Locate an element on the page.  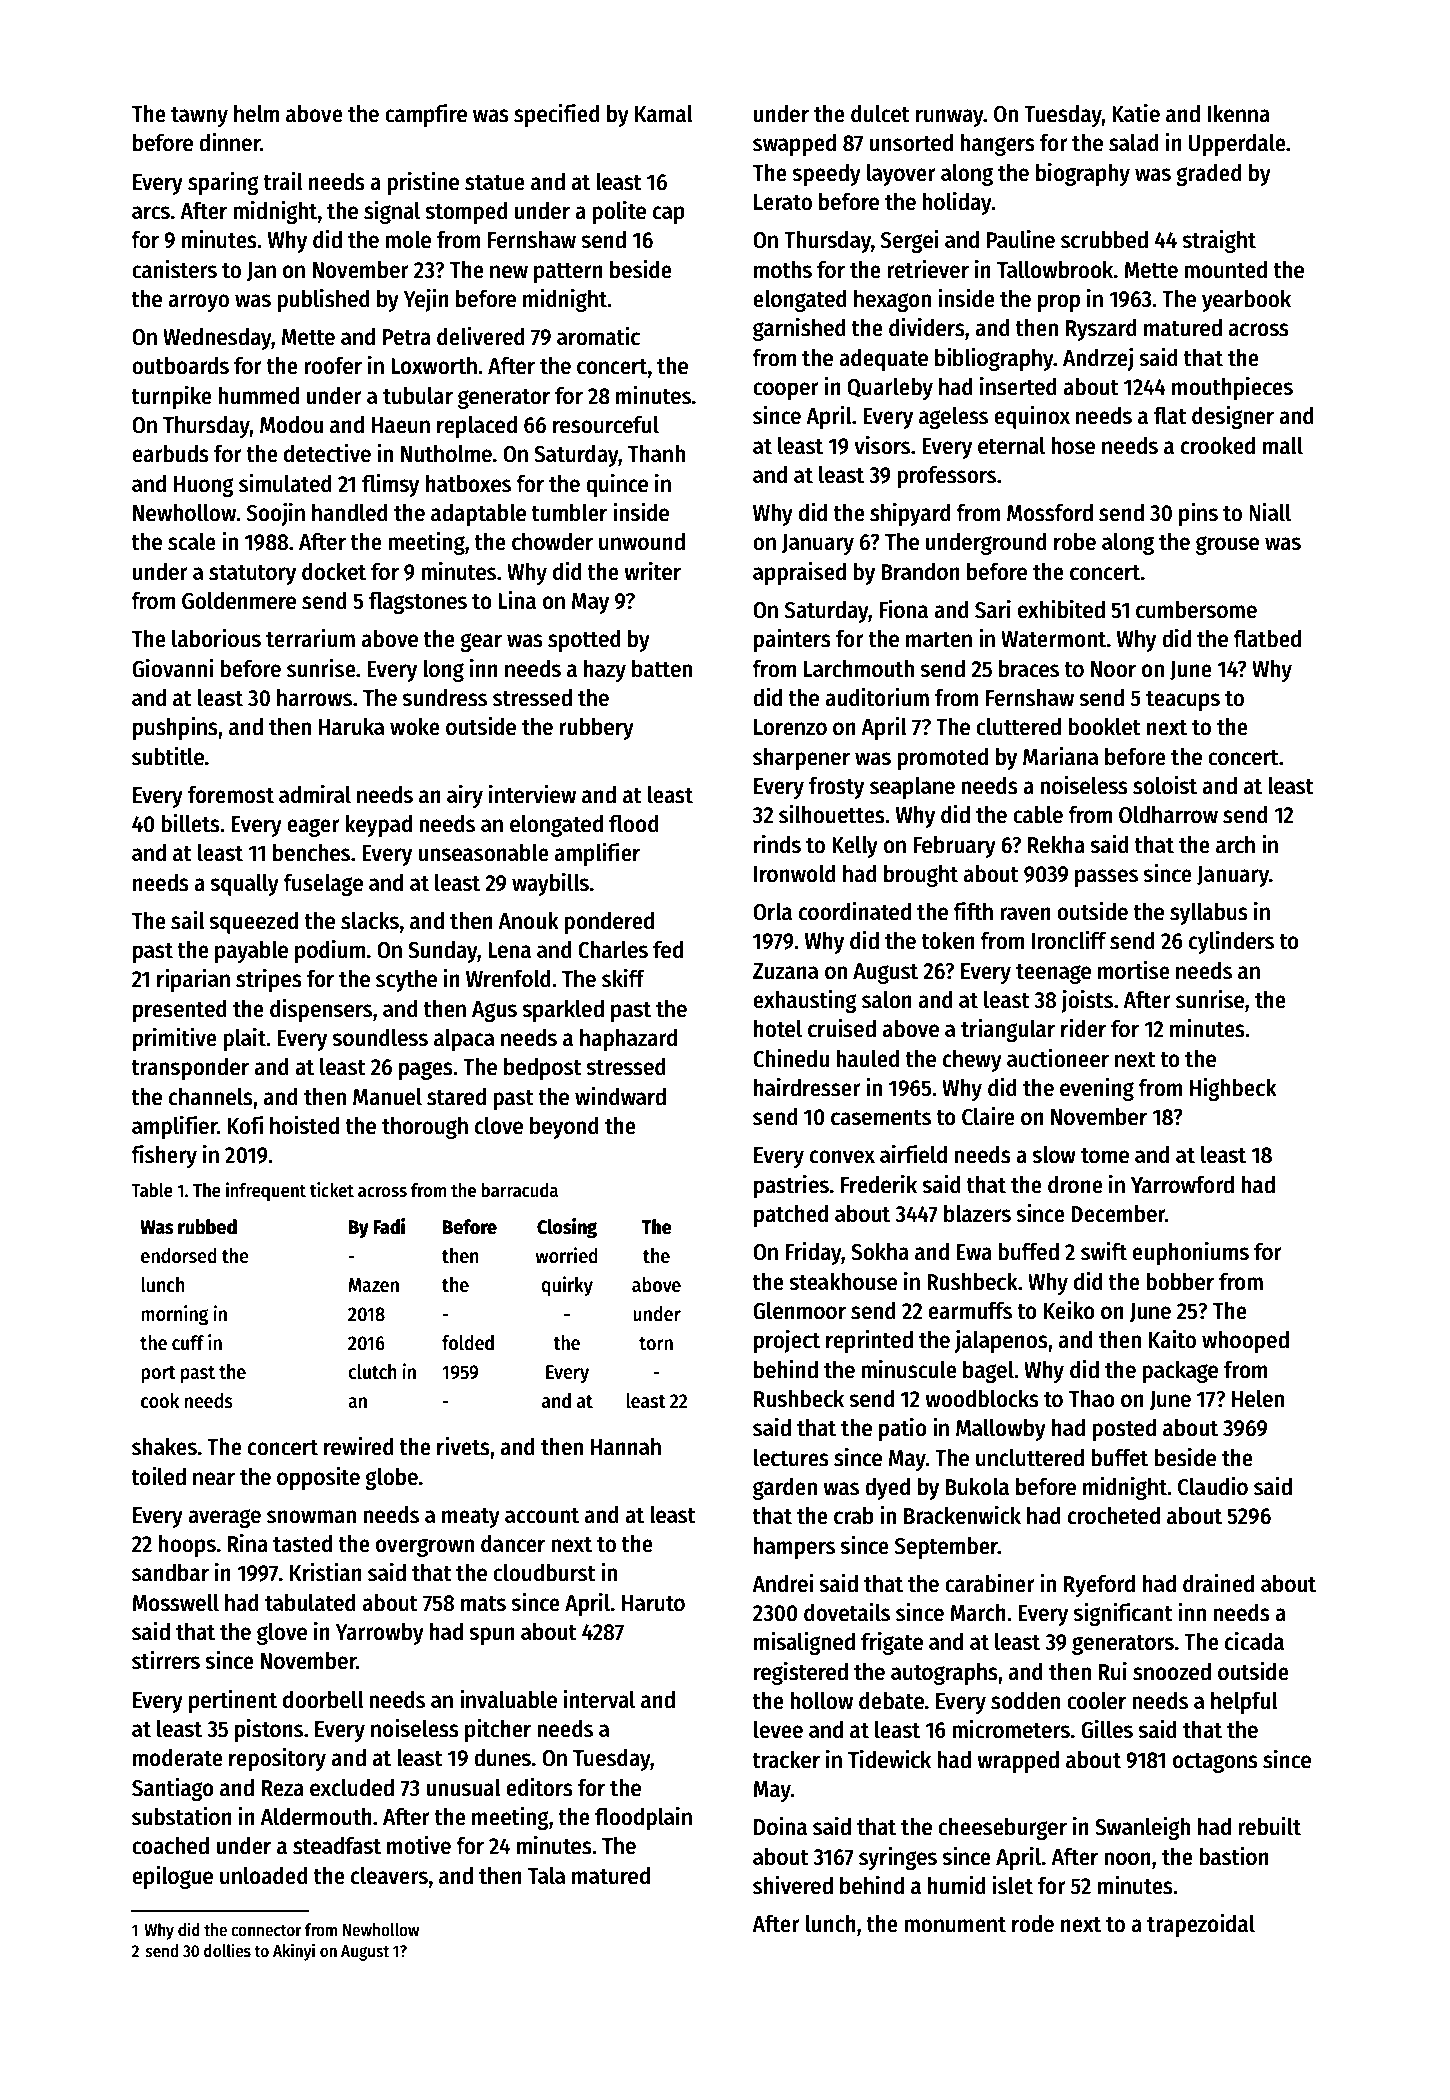
Doina is located at coordinates (780, 1826).
